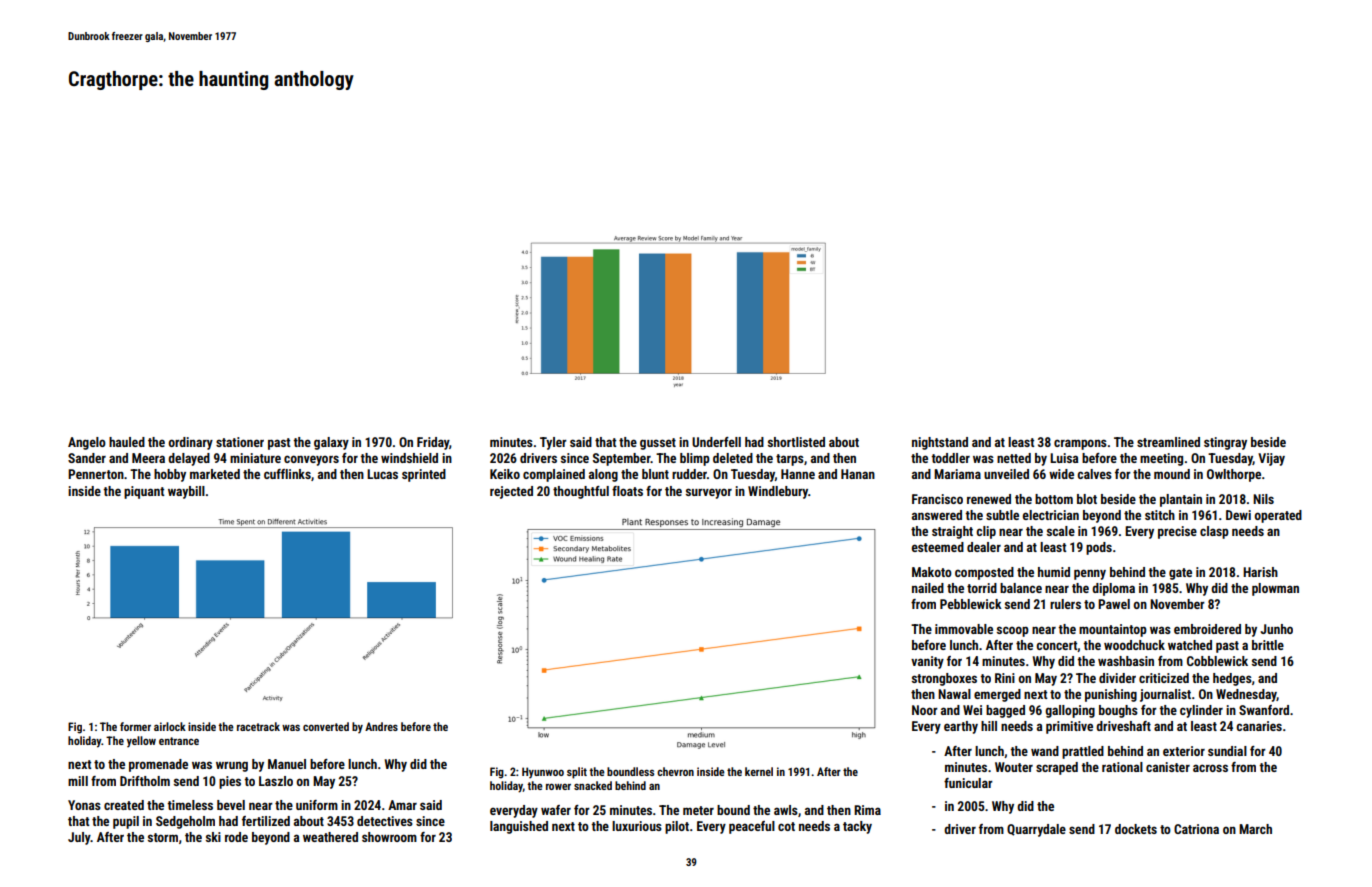  What do you see at coordinates (381, 726) in the screenshot?
I see `Andres` at bounding box center [381, 726].
